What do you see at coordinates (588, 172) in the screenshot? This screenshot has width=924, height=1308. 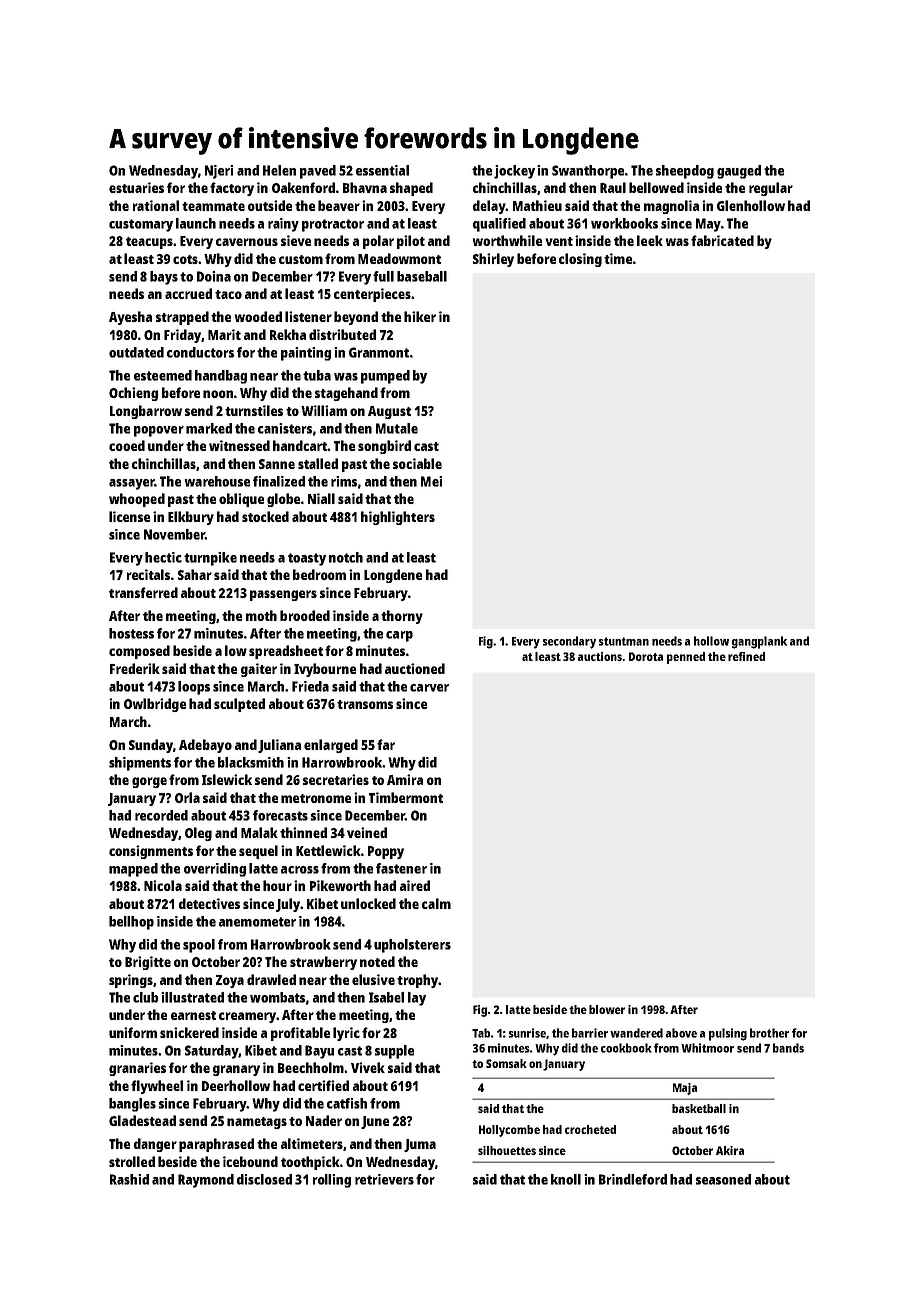 I see `Swanthorpe` at bounding box center [588, 172].
